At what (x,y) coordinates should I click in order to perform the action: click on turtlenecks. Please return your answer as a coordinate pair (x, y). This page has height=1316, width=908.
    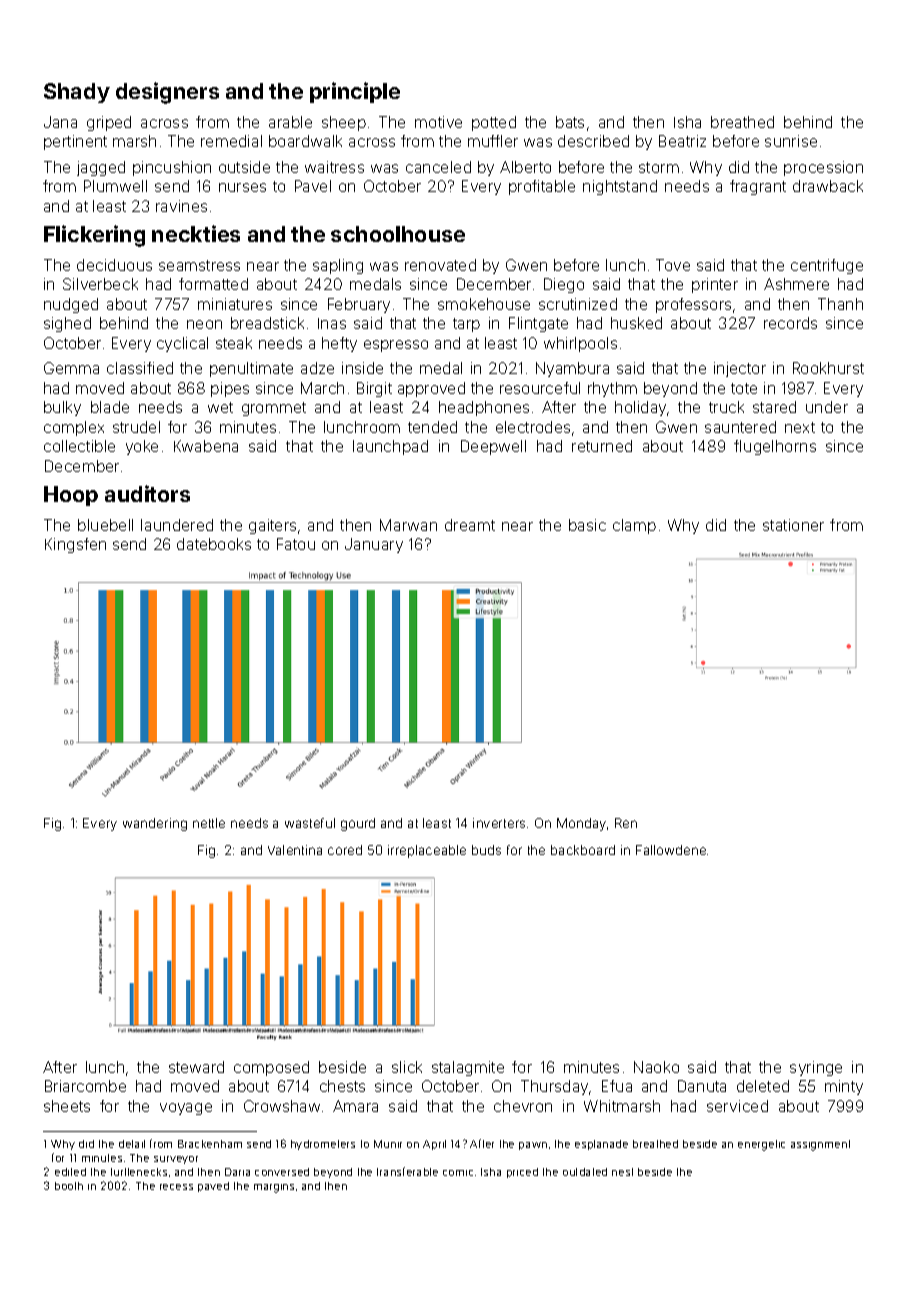
    Looking at the image, I should click on (139, 1172).
